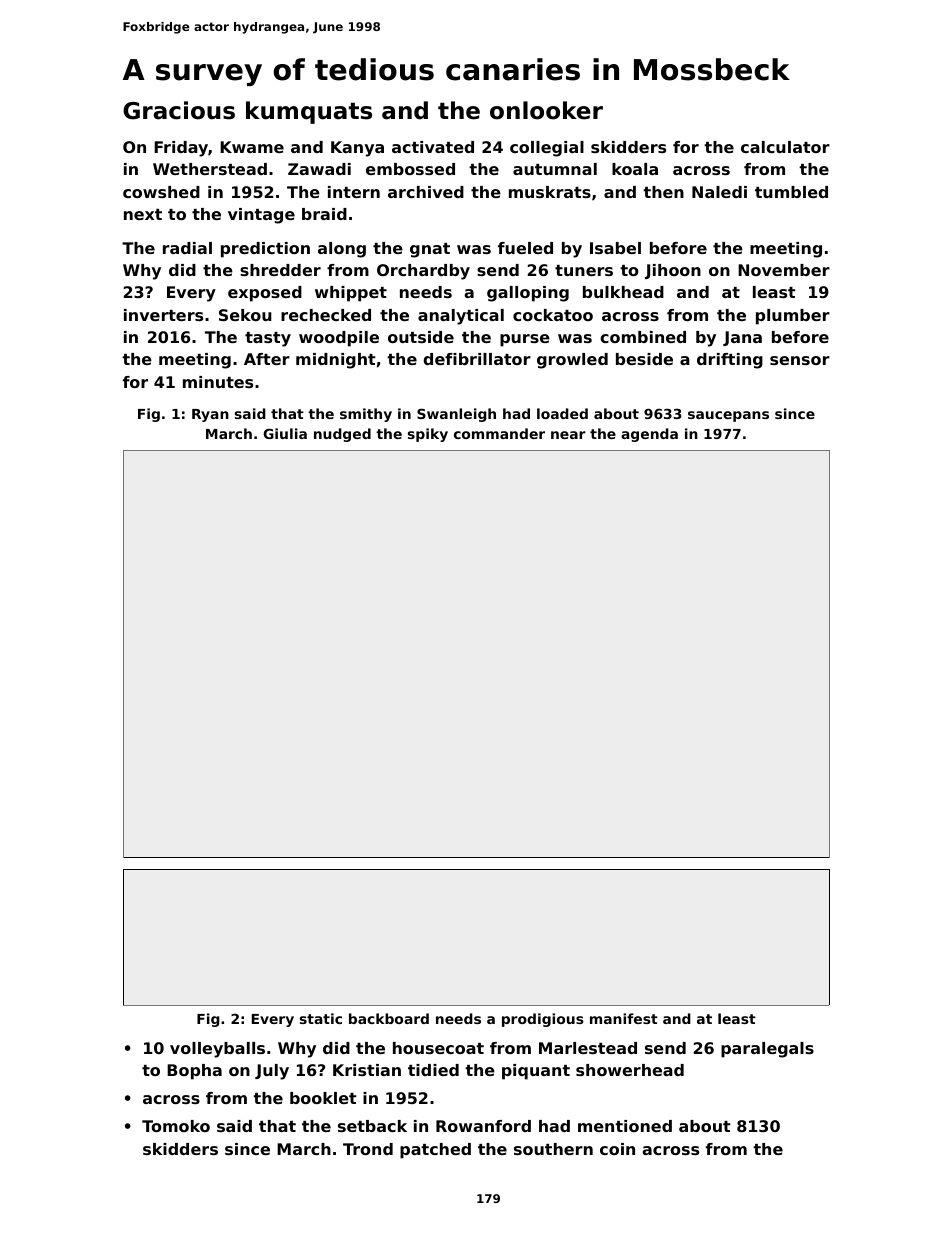 The image size is (952, 1233). I want to click on next, so click(143, 214).
